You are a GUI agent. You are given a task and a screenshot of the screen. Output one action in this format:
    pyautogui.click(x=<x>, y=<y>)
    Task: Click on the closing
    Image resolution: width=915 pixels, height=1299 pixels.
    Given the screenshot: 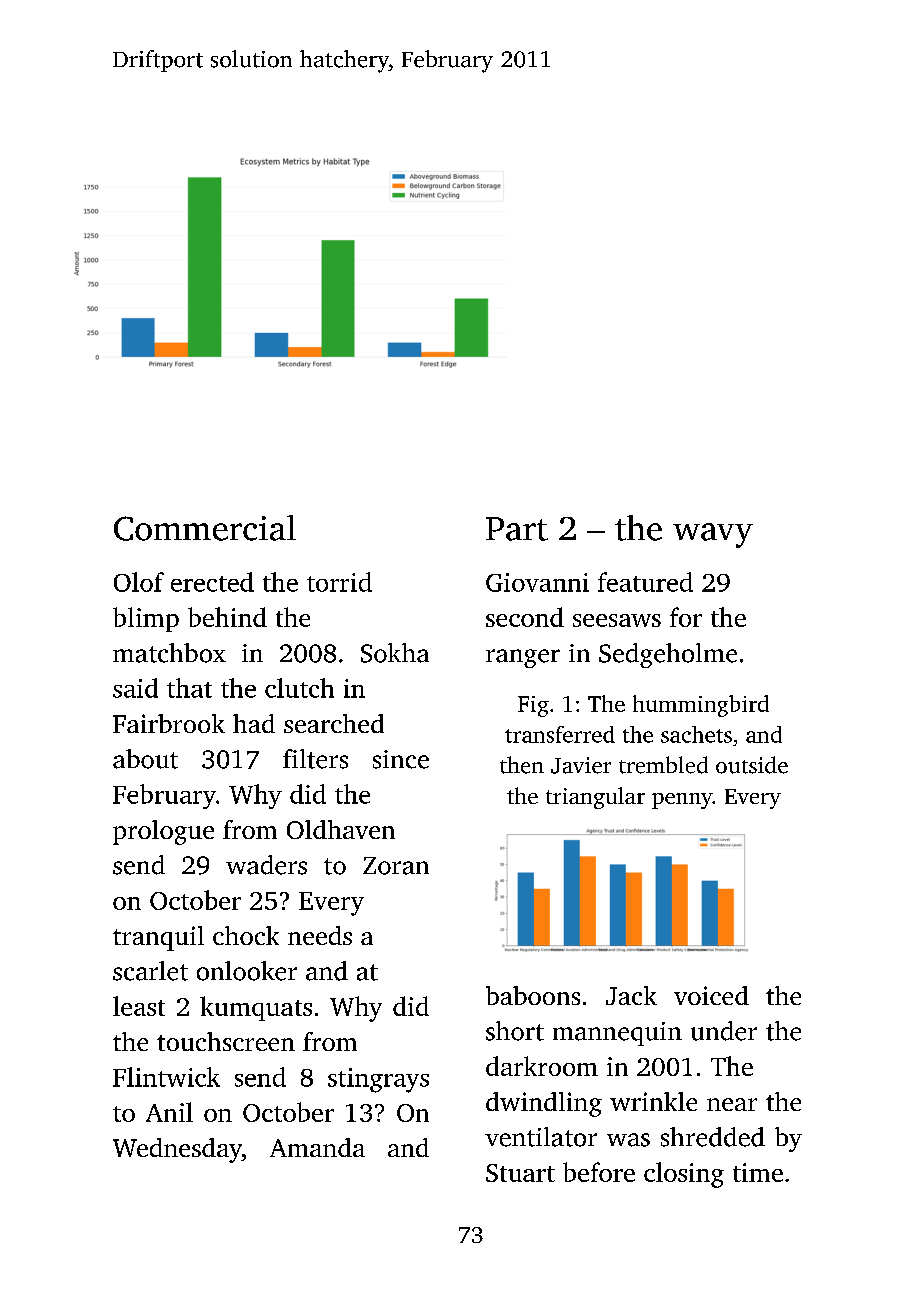 What is the action you would take?
    pyautogui.click(x=684, y=1175)
